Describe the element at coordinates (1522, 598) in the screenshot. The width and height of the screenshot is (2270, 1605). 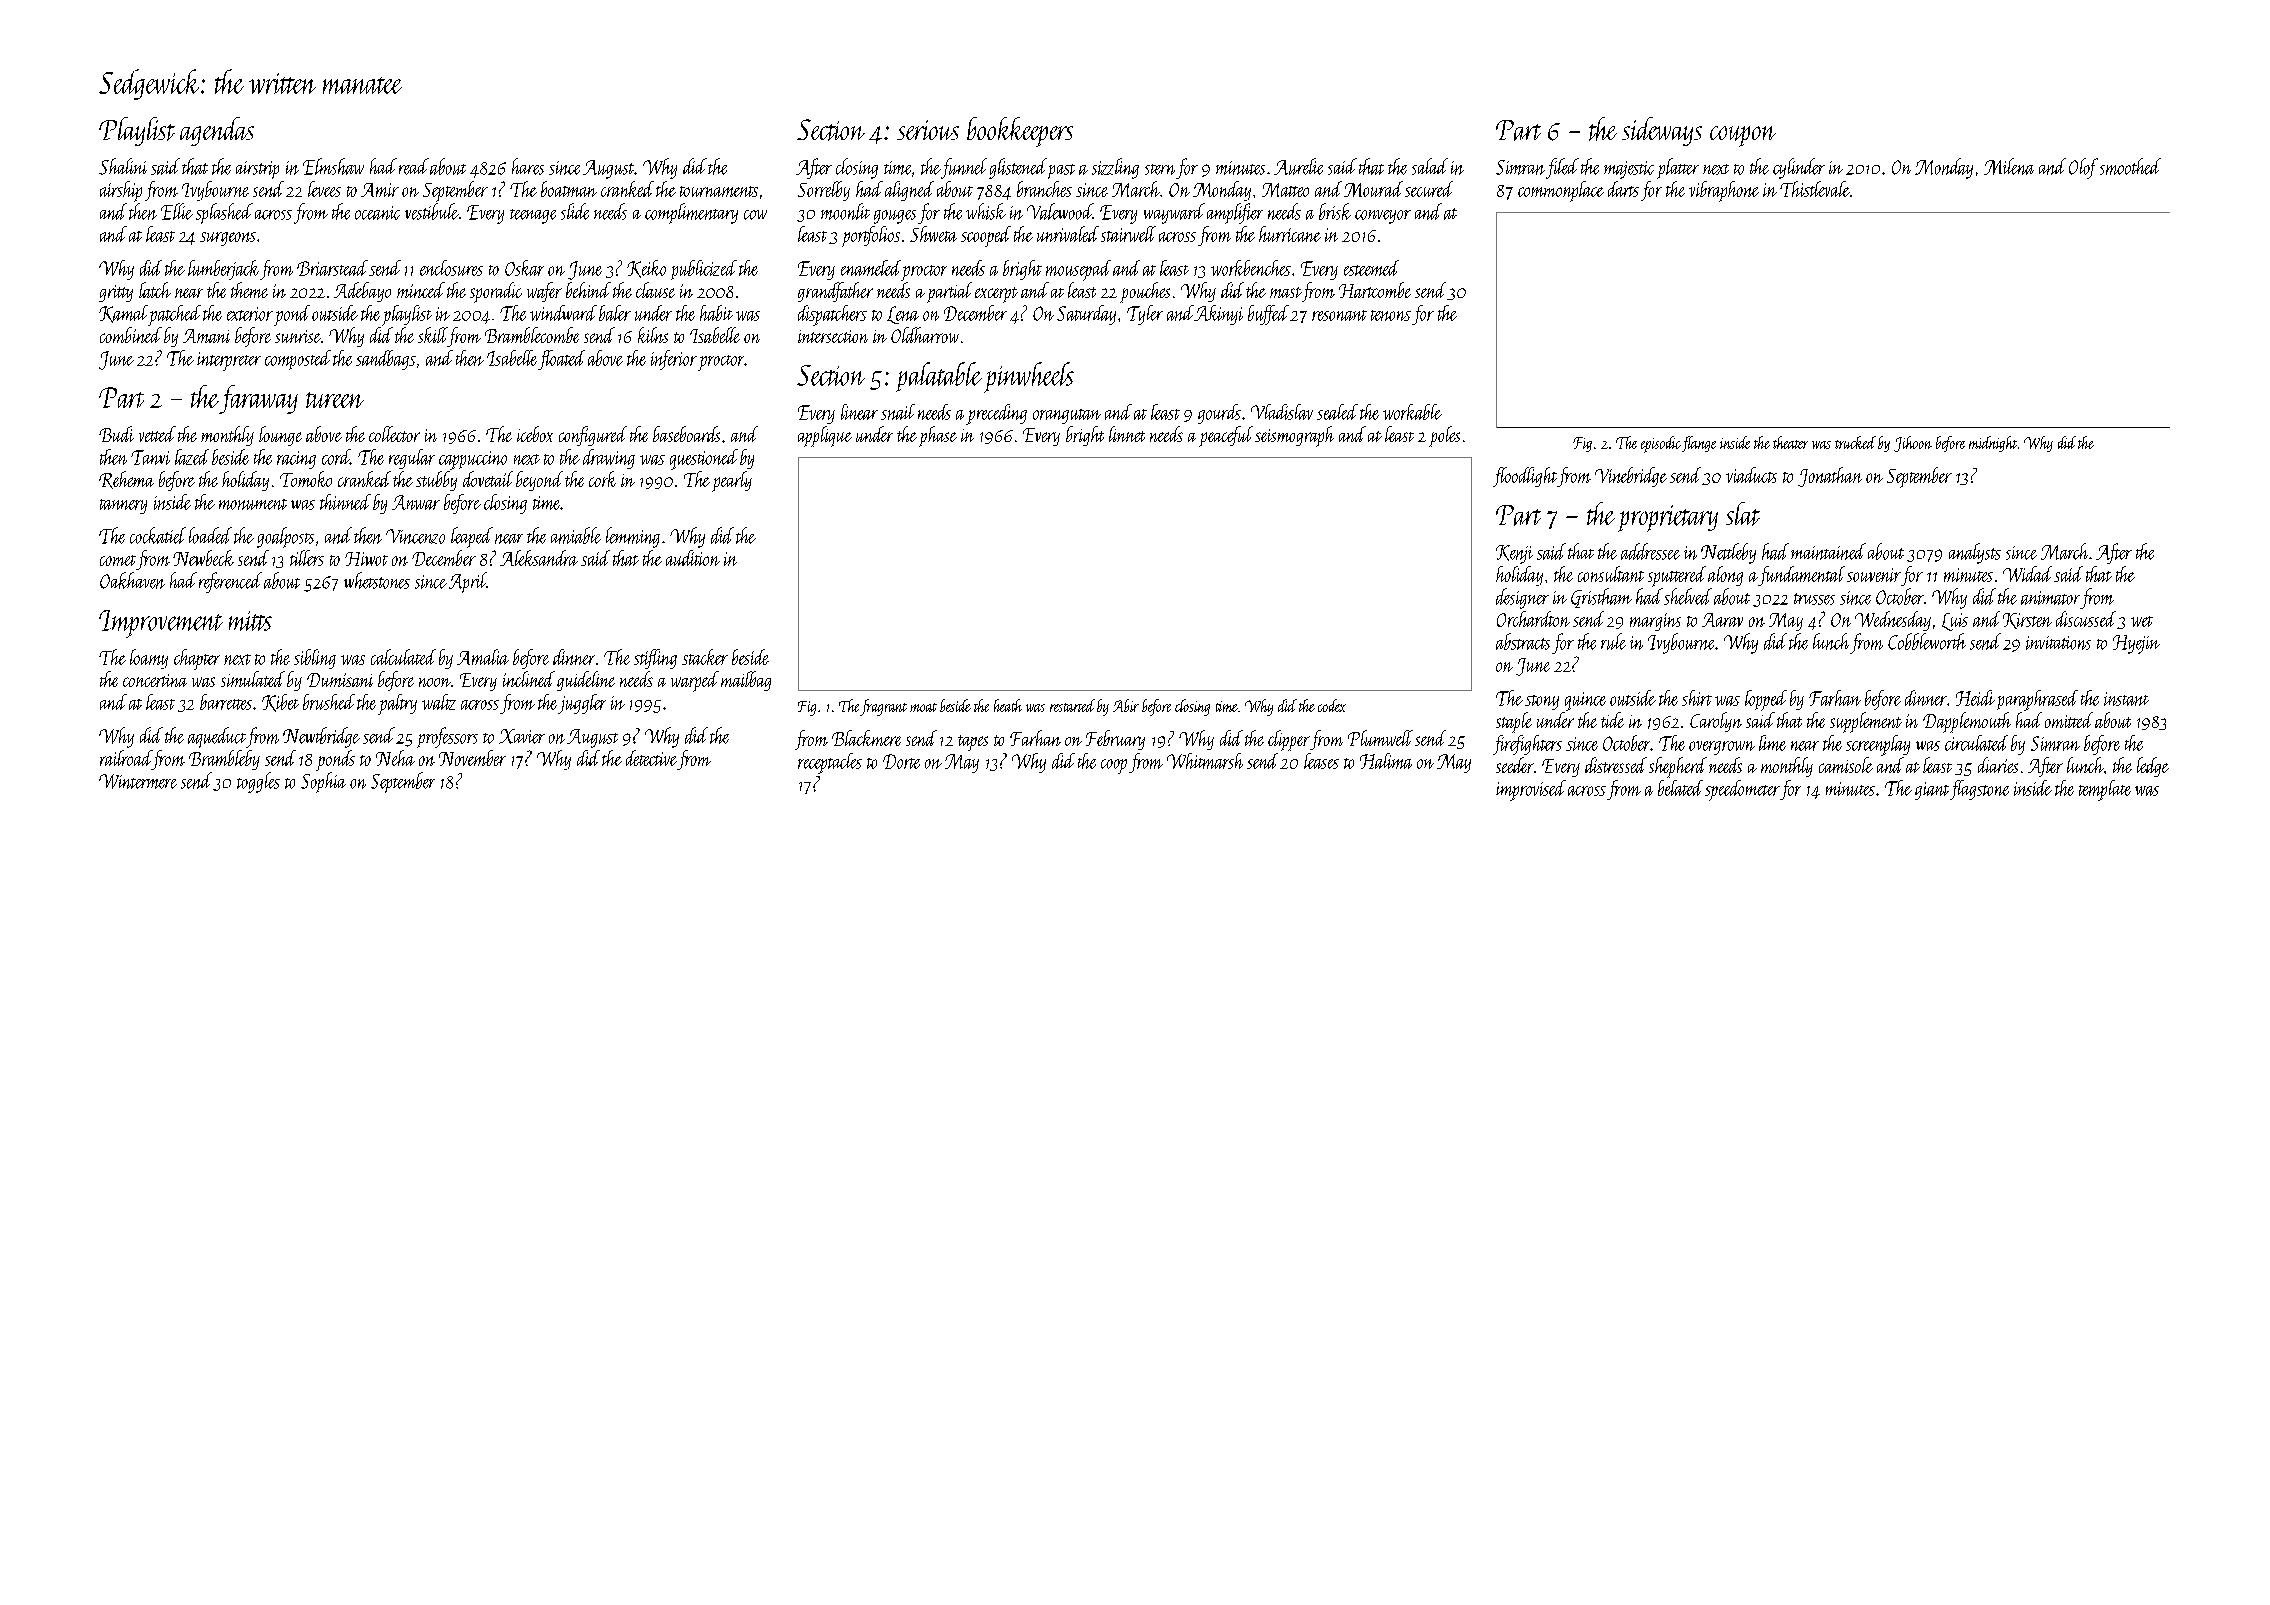
I see `designer` at that location.
